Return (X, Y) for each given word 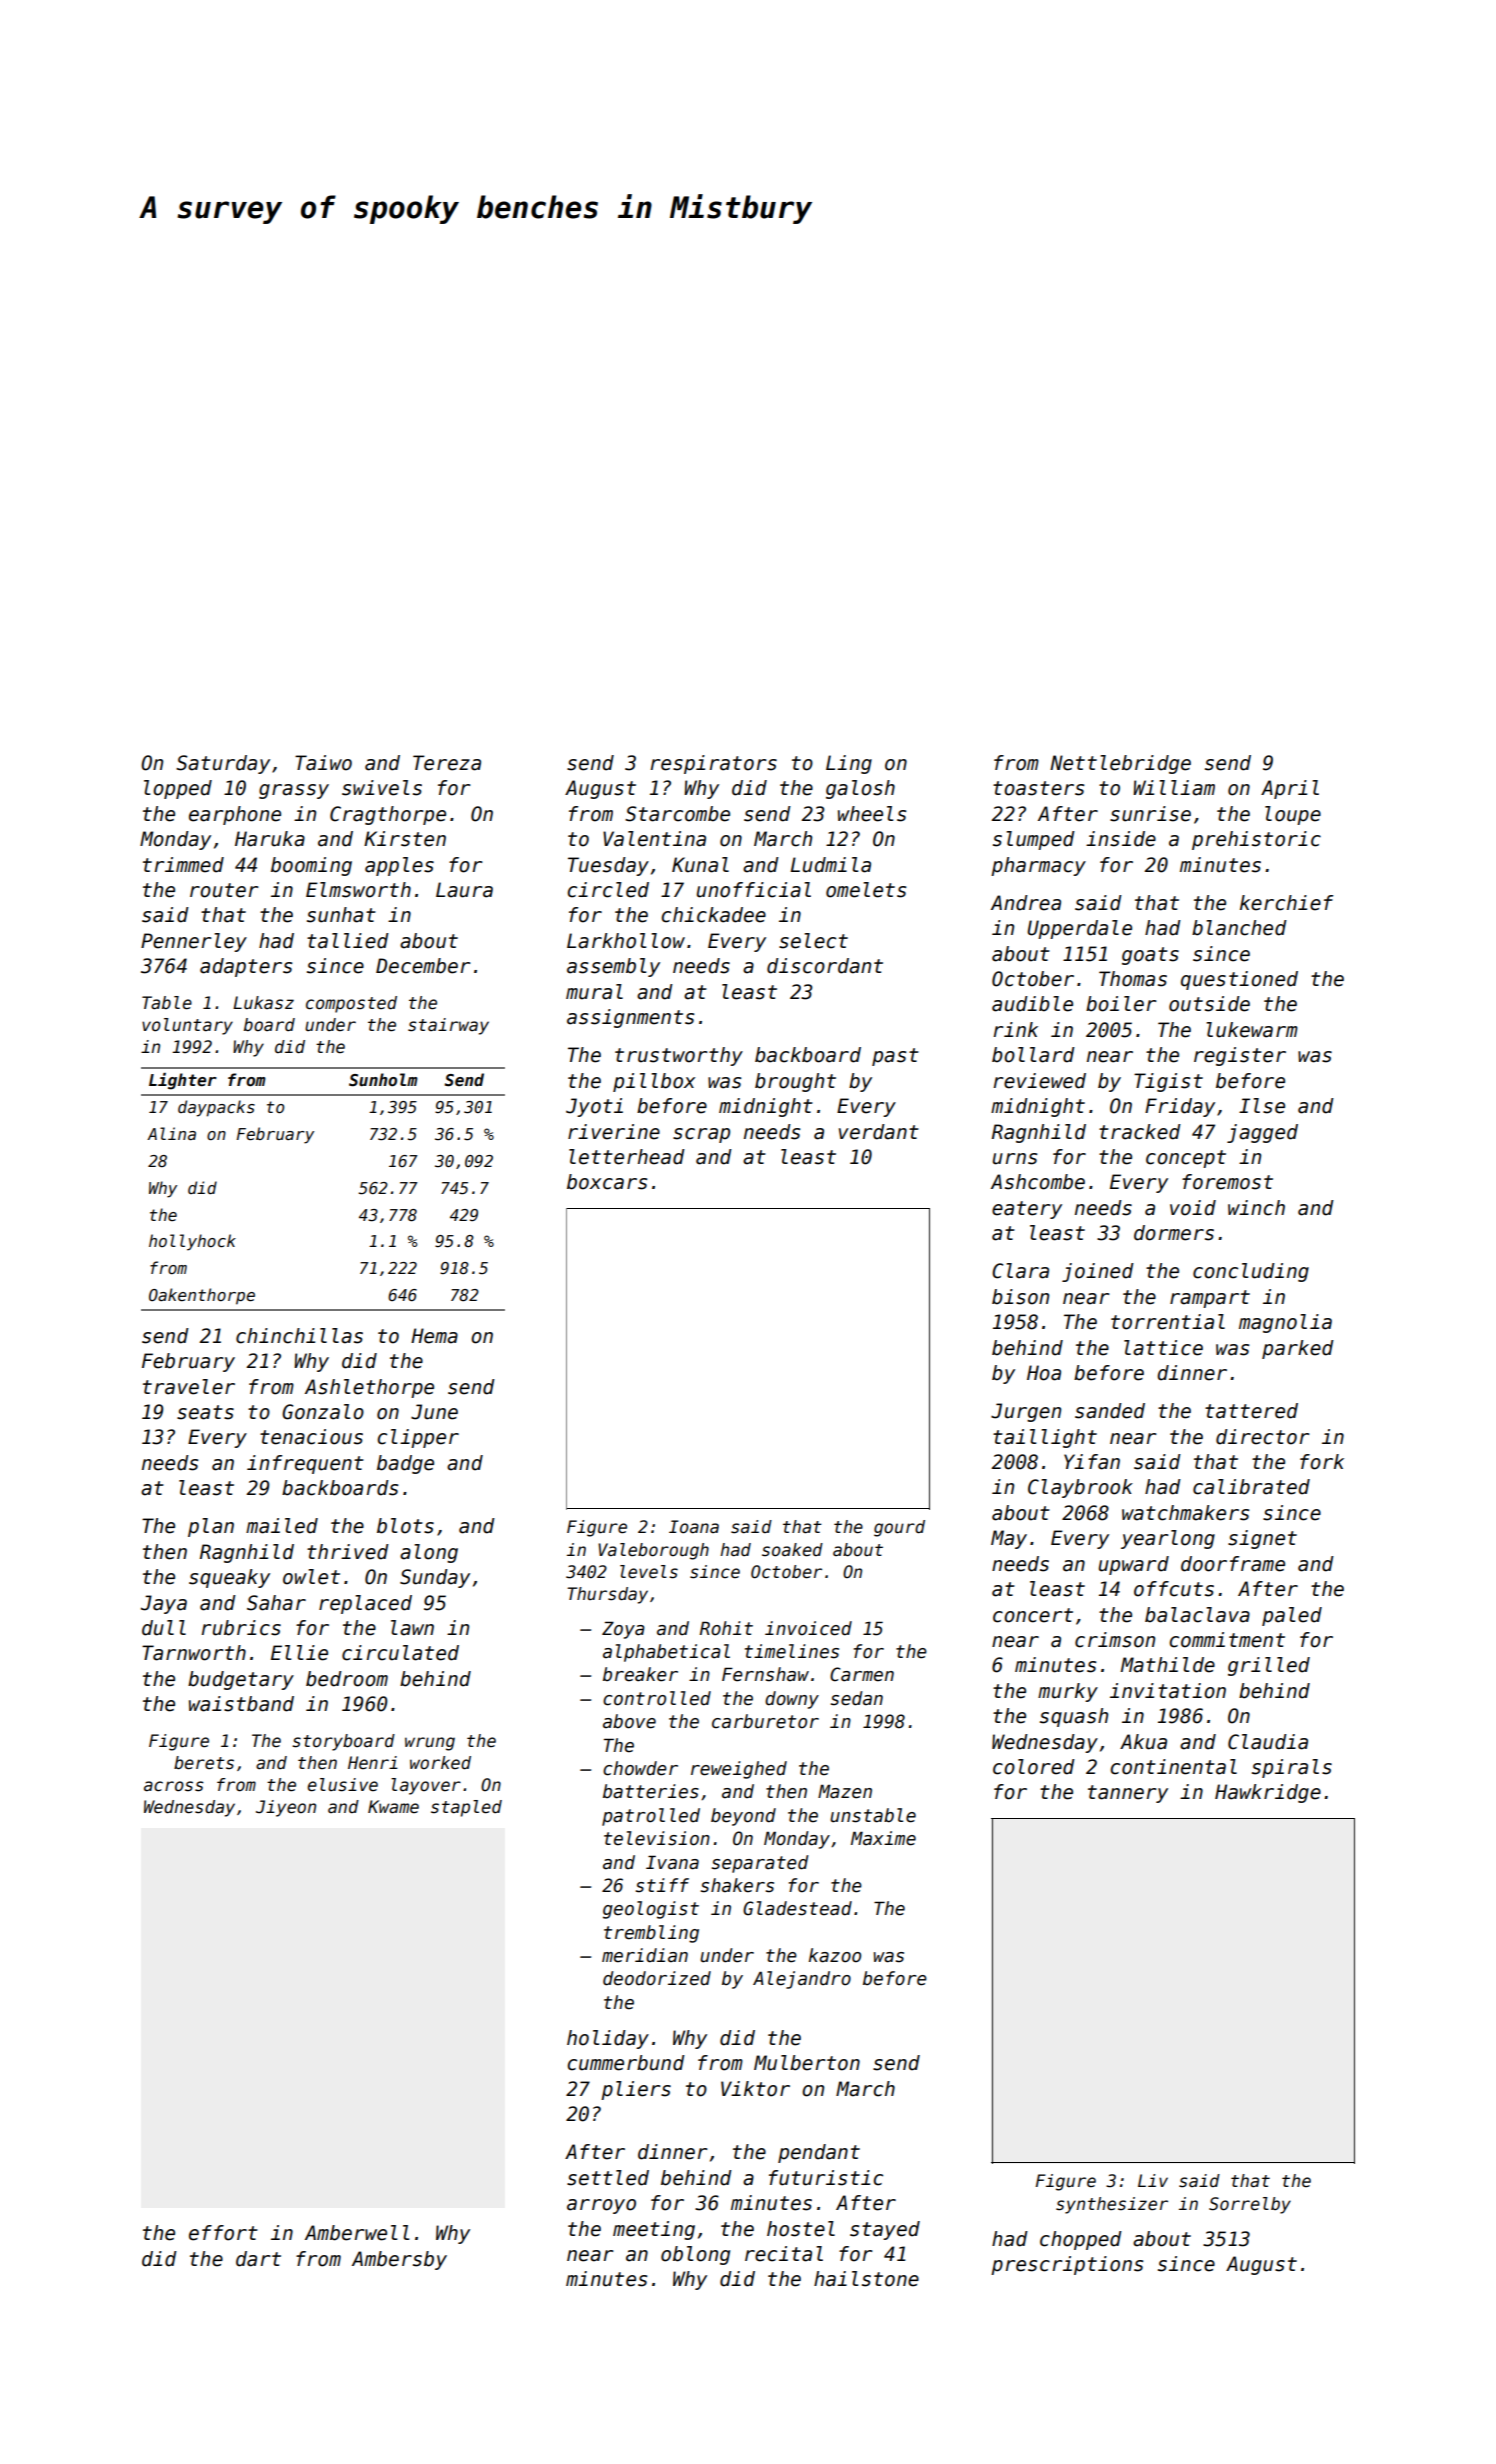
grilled (1269, 1666)
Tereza (447, 763)
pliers (636, 2090)
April (1290, 789)
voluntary (187, 1026)
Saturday (223, 764)
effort (223, 2233)
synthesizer (1112, 2205)
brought (795, 1082)
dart (258, 2259)
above (629, 1721)
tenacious (311, 1437)
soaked (792, 1550)
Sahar (276, 1603)
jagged (1262, 1133)
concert (1033, 1615)
